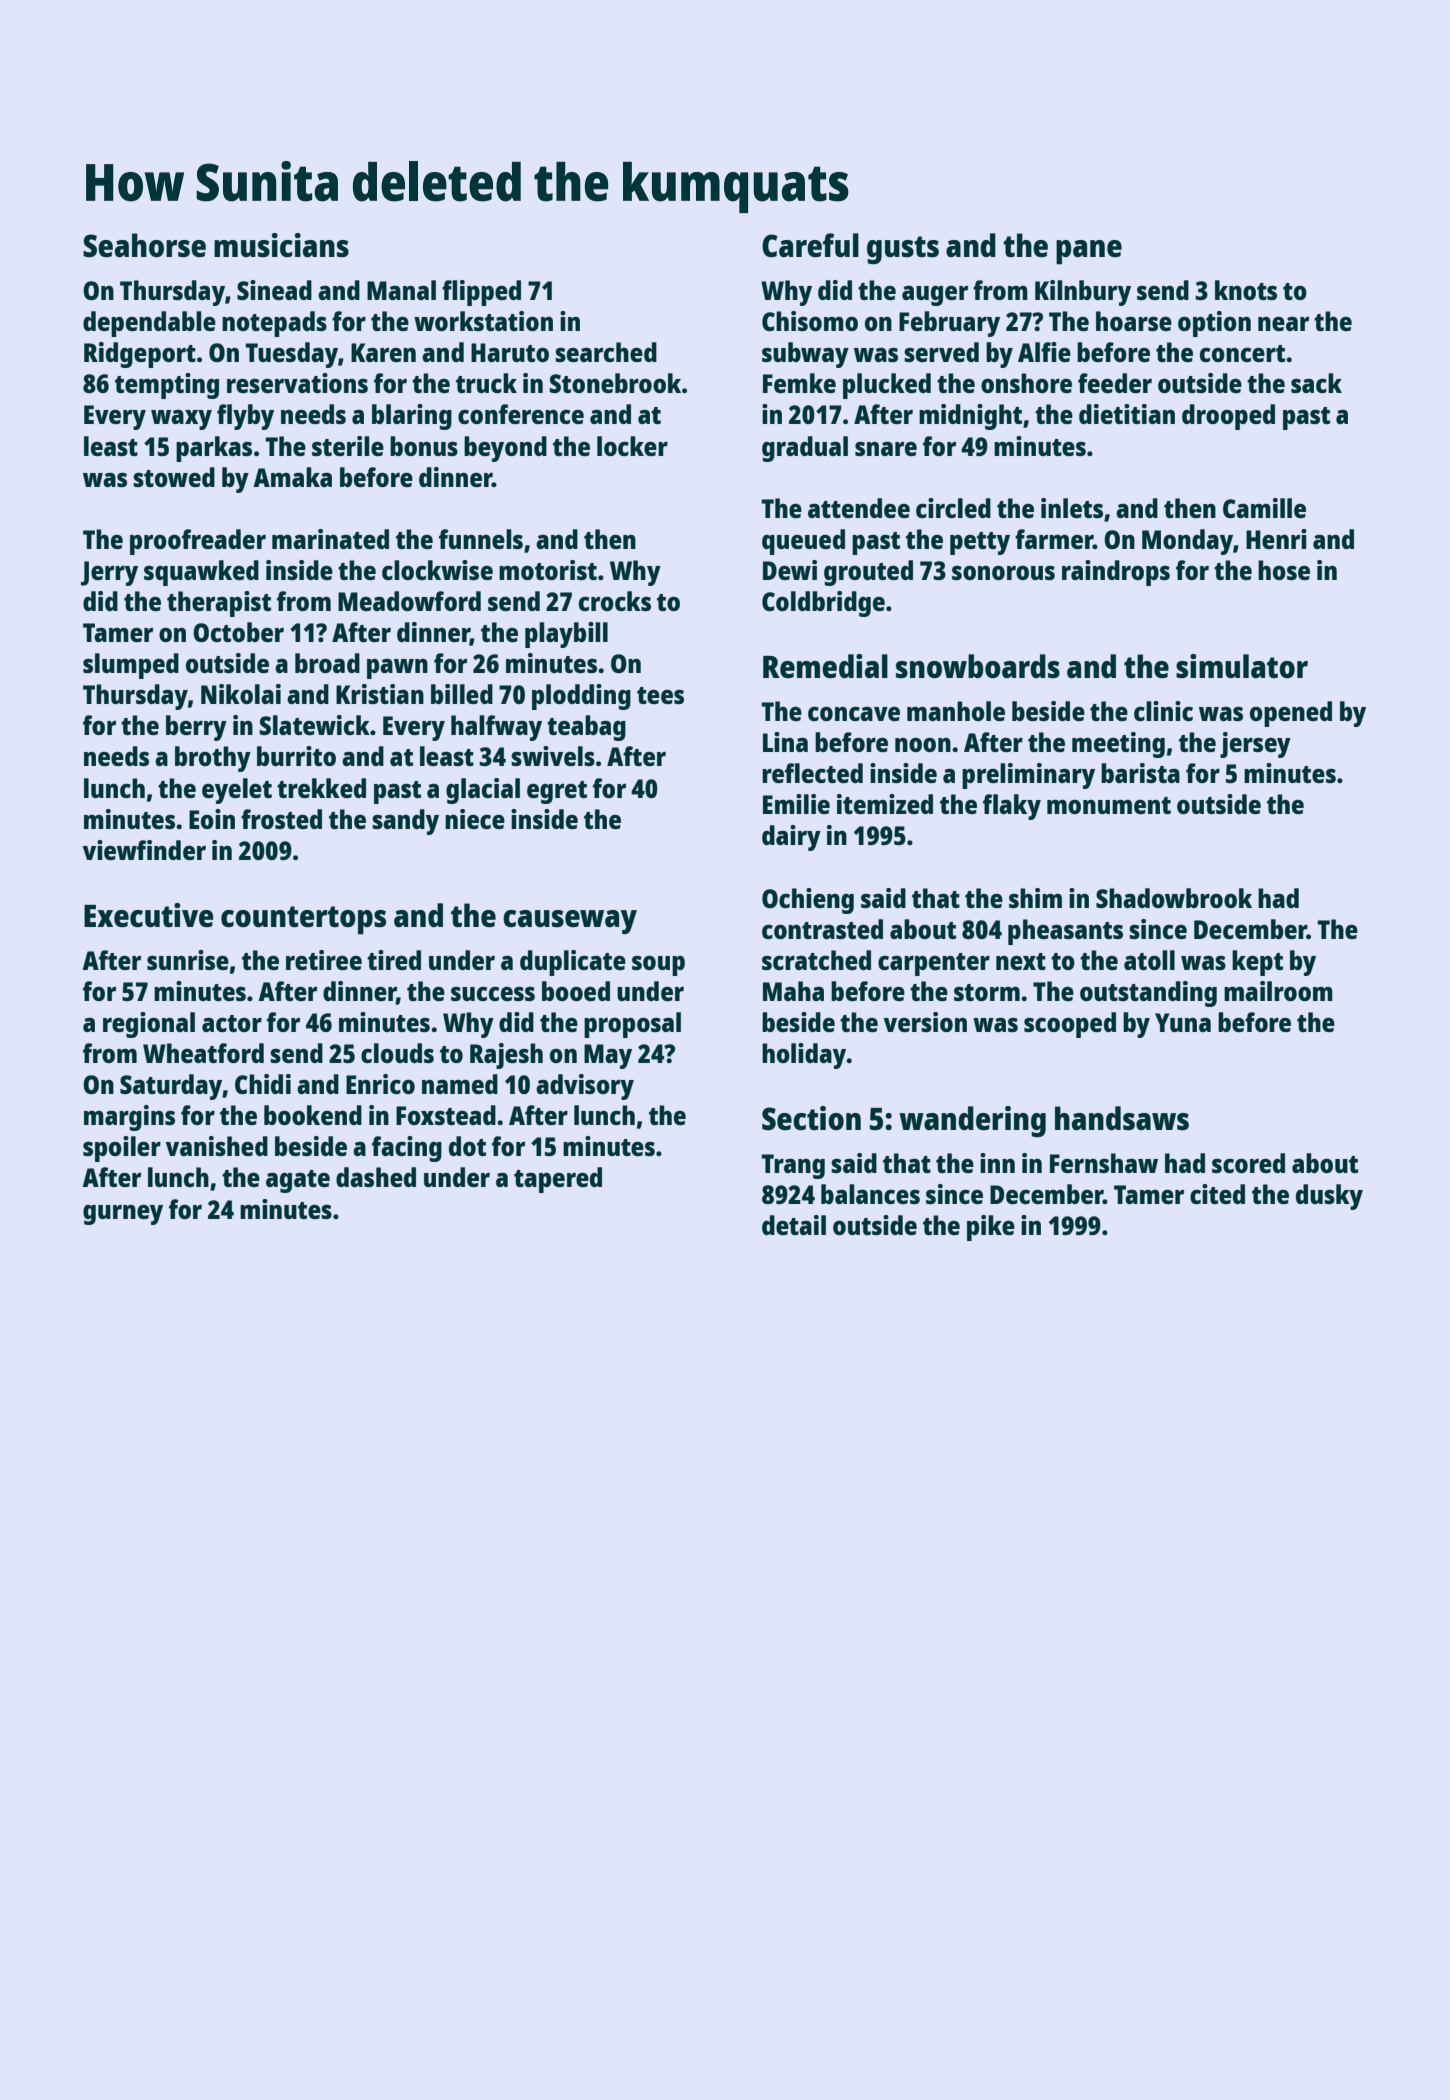  I want to click on scratched, so click(816, 960).
